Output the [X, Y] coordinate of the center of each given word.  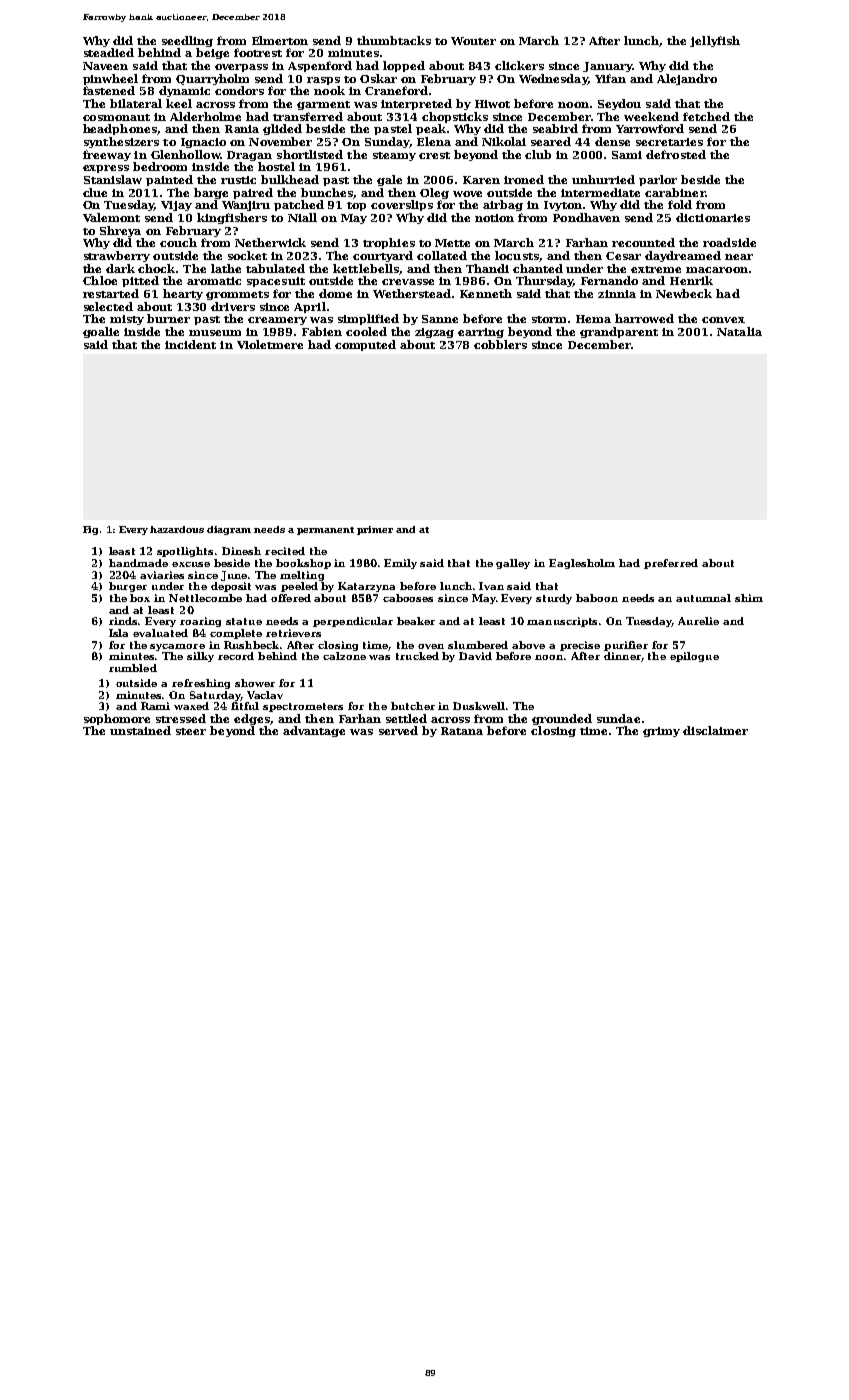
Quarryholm [212, 79]
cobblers [500, 344]
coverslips [402, 205]
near [739, 257]
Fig [90, 530]
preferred [671, 564]
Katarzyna [366, 587]
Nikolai [504, 141]
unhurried [603, 179]
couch [178, 242]
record [236, 656]
